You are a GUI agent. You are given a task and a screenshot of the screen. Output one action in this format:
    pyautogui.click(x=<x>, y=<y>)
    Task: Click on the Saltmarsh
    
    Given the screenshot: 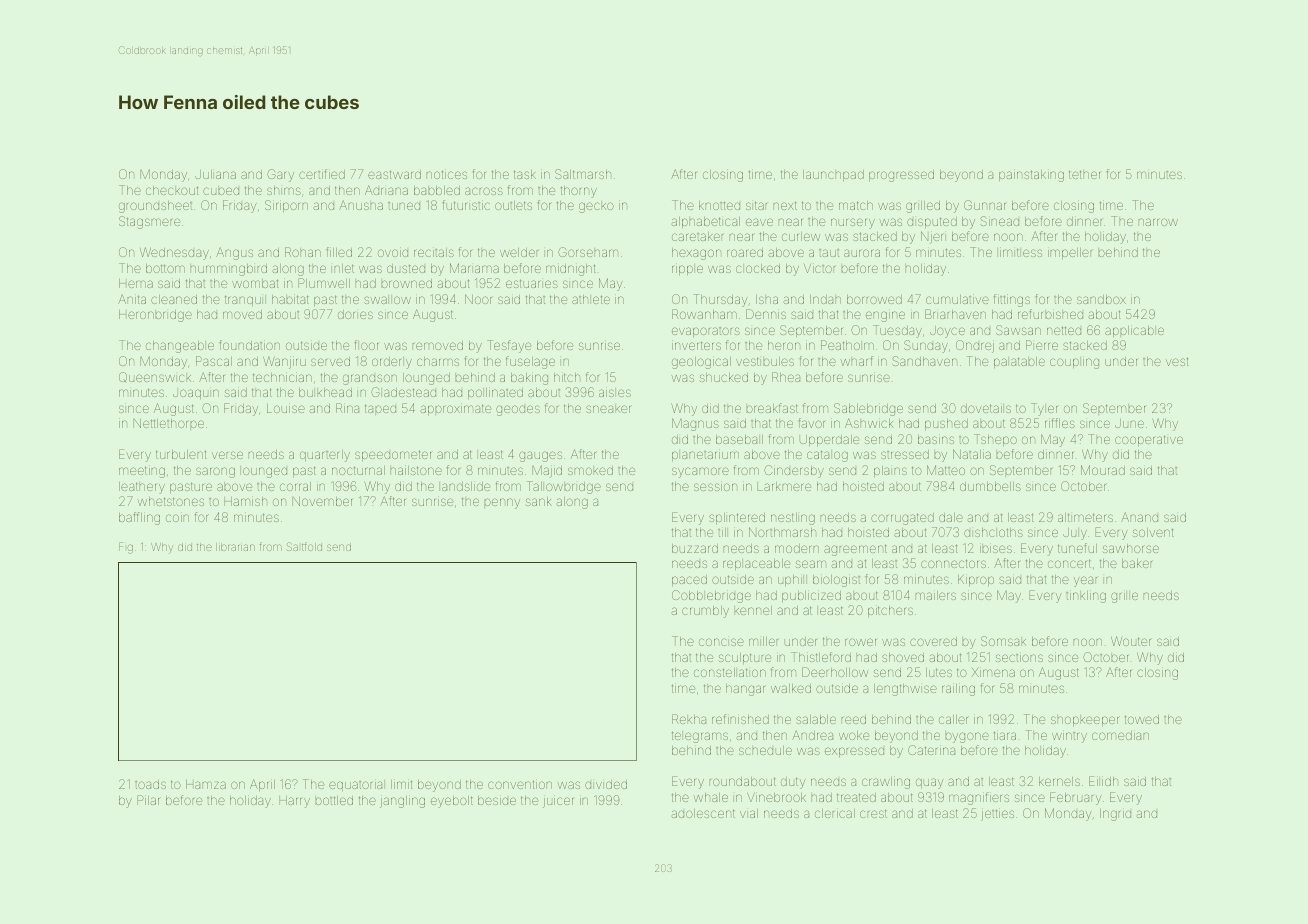 What is the action you would take?
    pyautogui.click(x=583, y=174)
